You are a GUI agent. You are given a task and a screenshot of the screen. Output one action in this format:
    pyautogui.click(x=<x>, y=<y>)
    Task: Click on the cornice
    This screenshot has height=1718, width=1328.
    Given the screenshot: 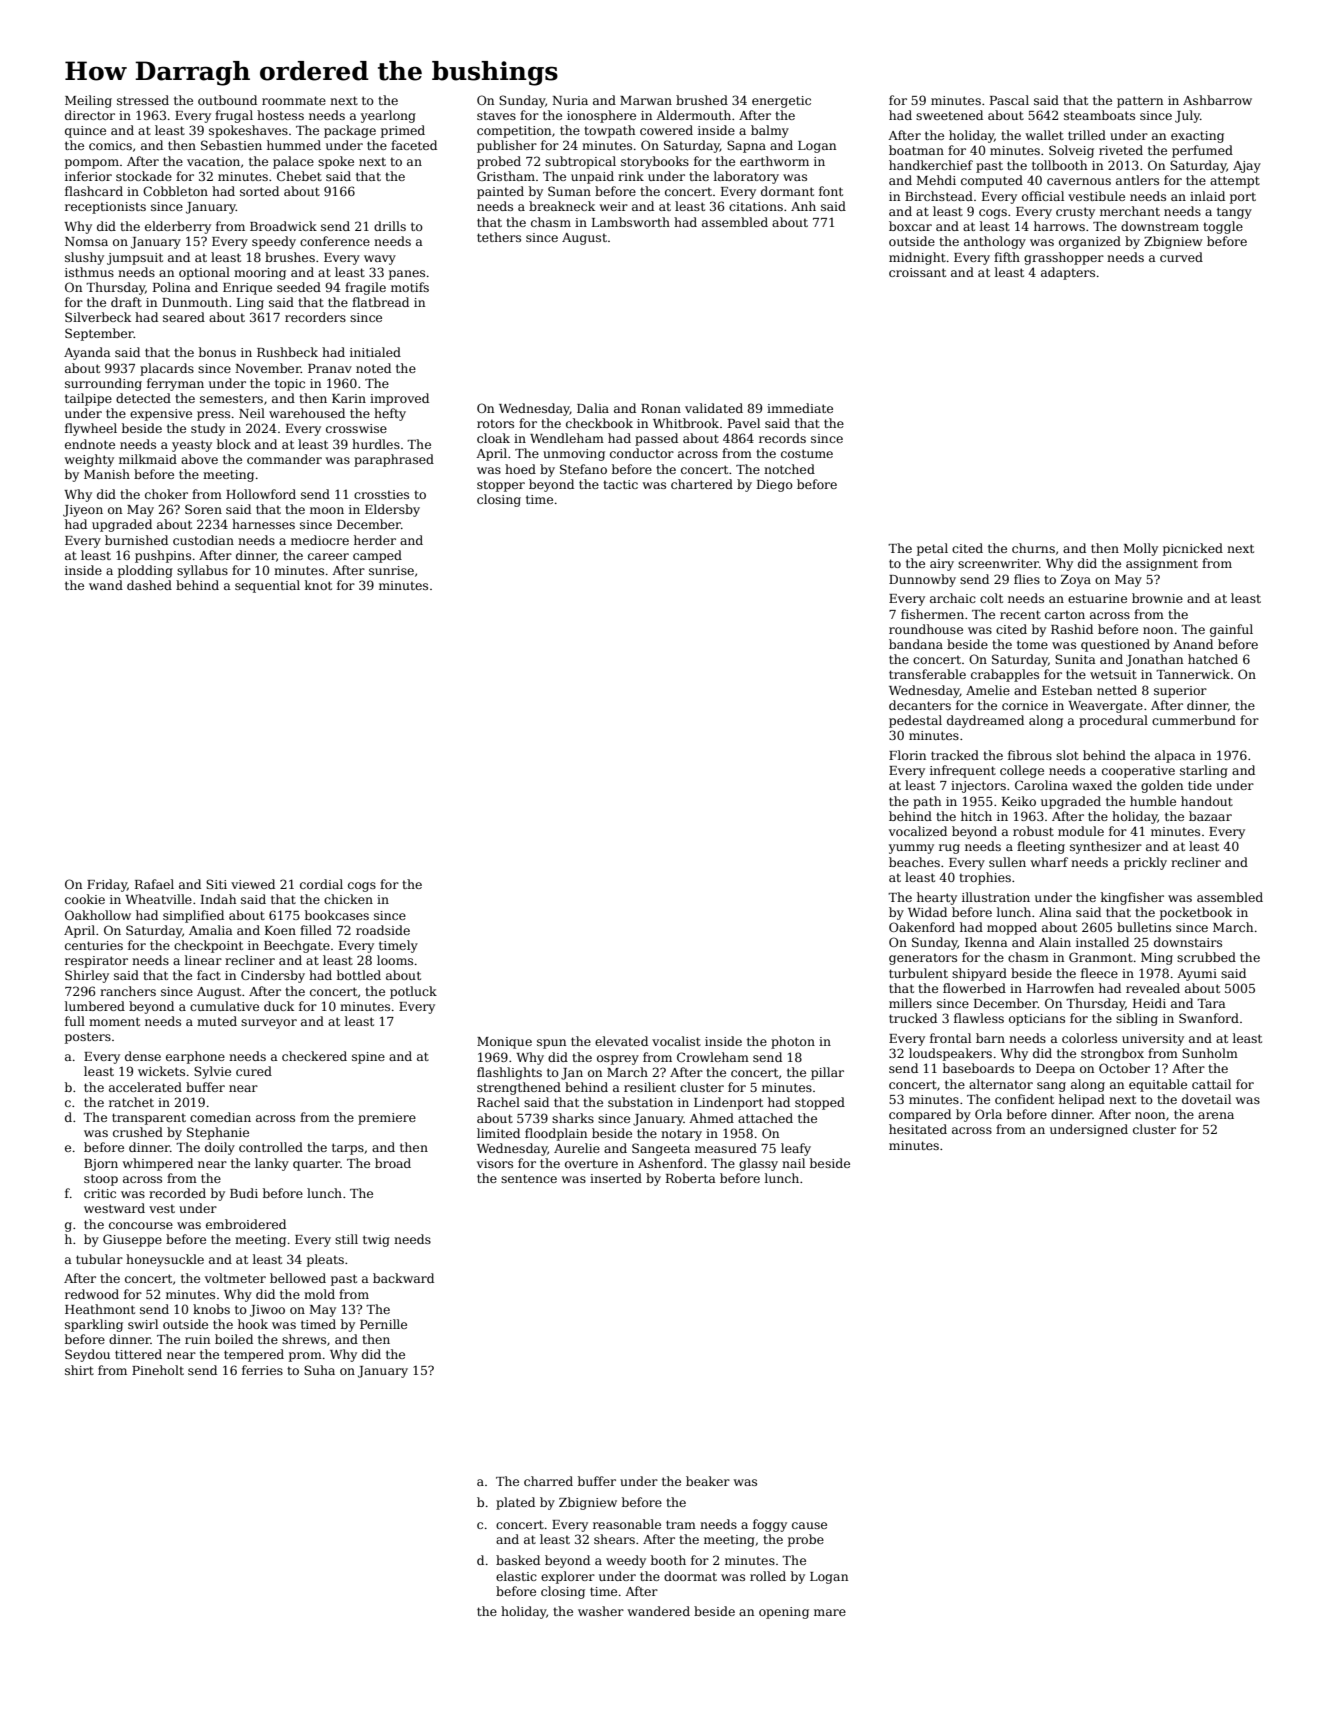 What is the action you would take?
    pyautogui.click(x=1025, y=705)
